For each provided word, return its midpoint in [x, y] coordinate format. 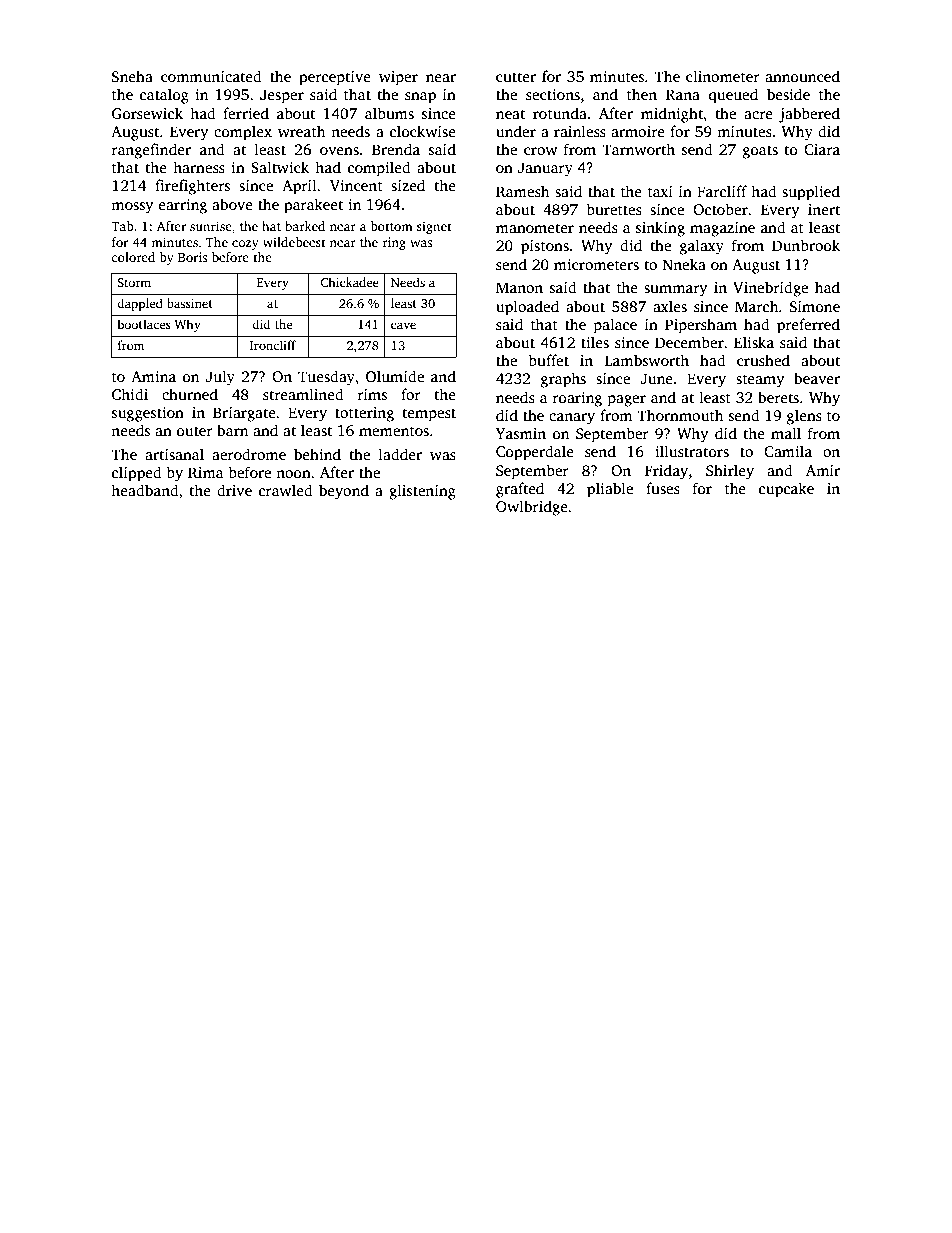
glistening [422, 492]
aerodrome [249, 454]
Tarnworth [638, 149]
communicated [211, 76]
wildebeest [294, 242]
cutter [516, 77]
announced [802, 76]
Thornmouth [680, 415]
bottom [391, 226]
